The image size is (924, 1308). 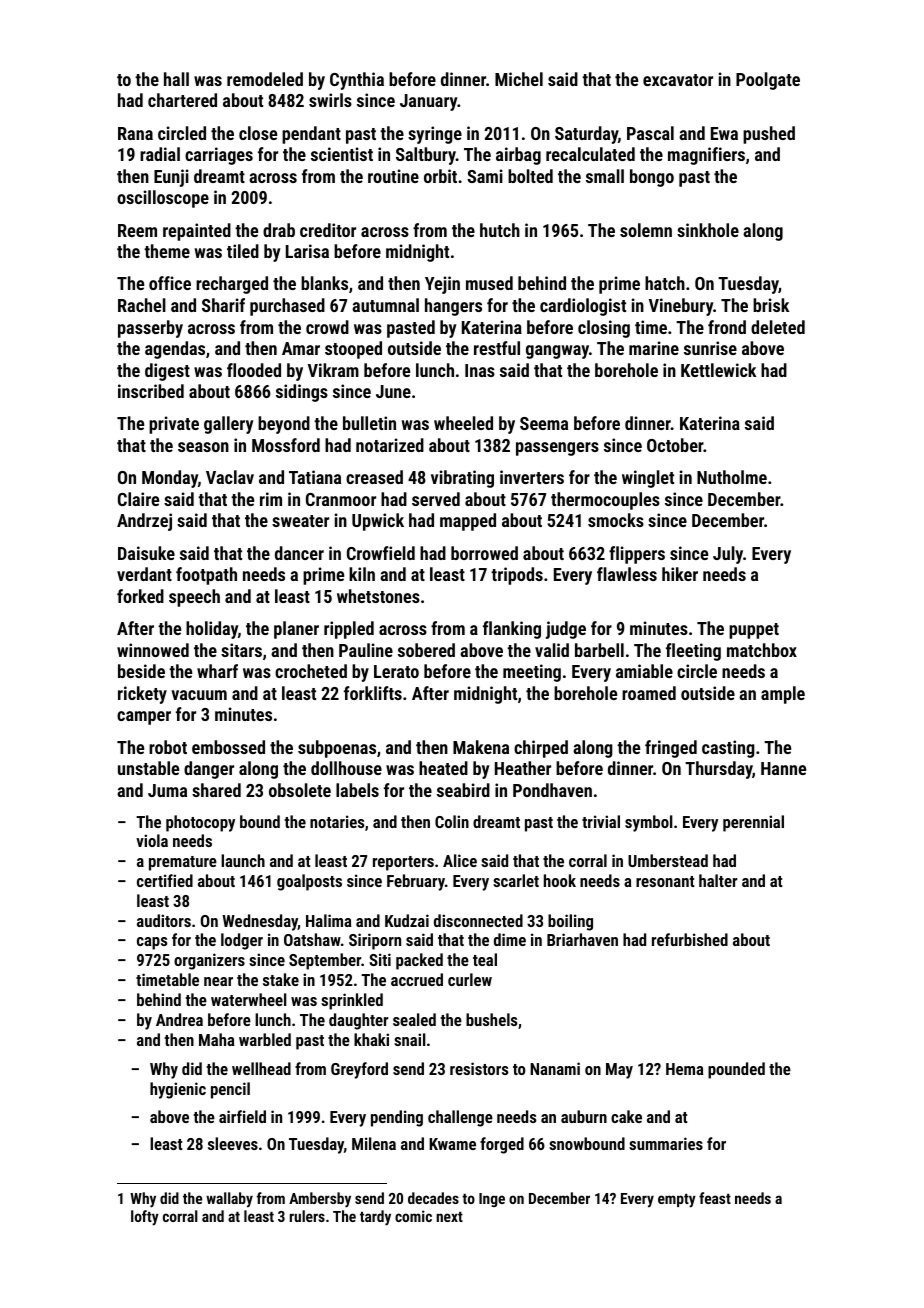 What do you see at coordinates (145, 1218) in the page?
I see `lofty` at bounding box center [145, 1218].
